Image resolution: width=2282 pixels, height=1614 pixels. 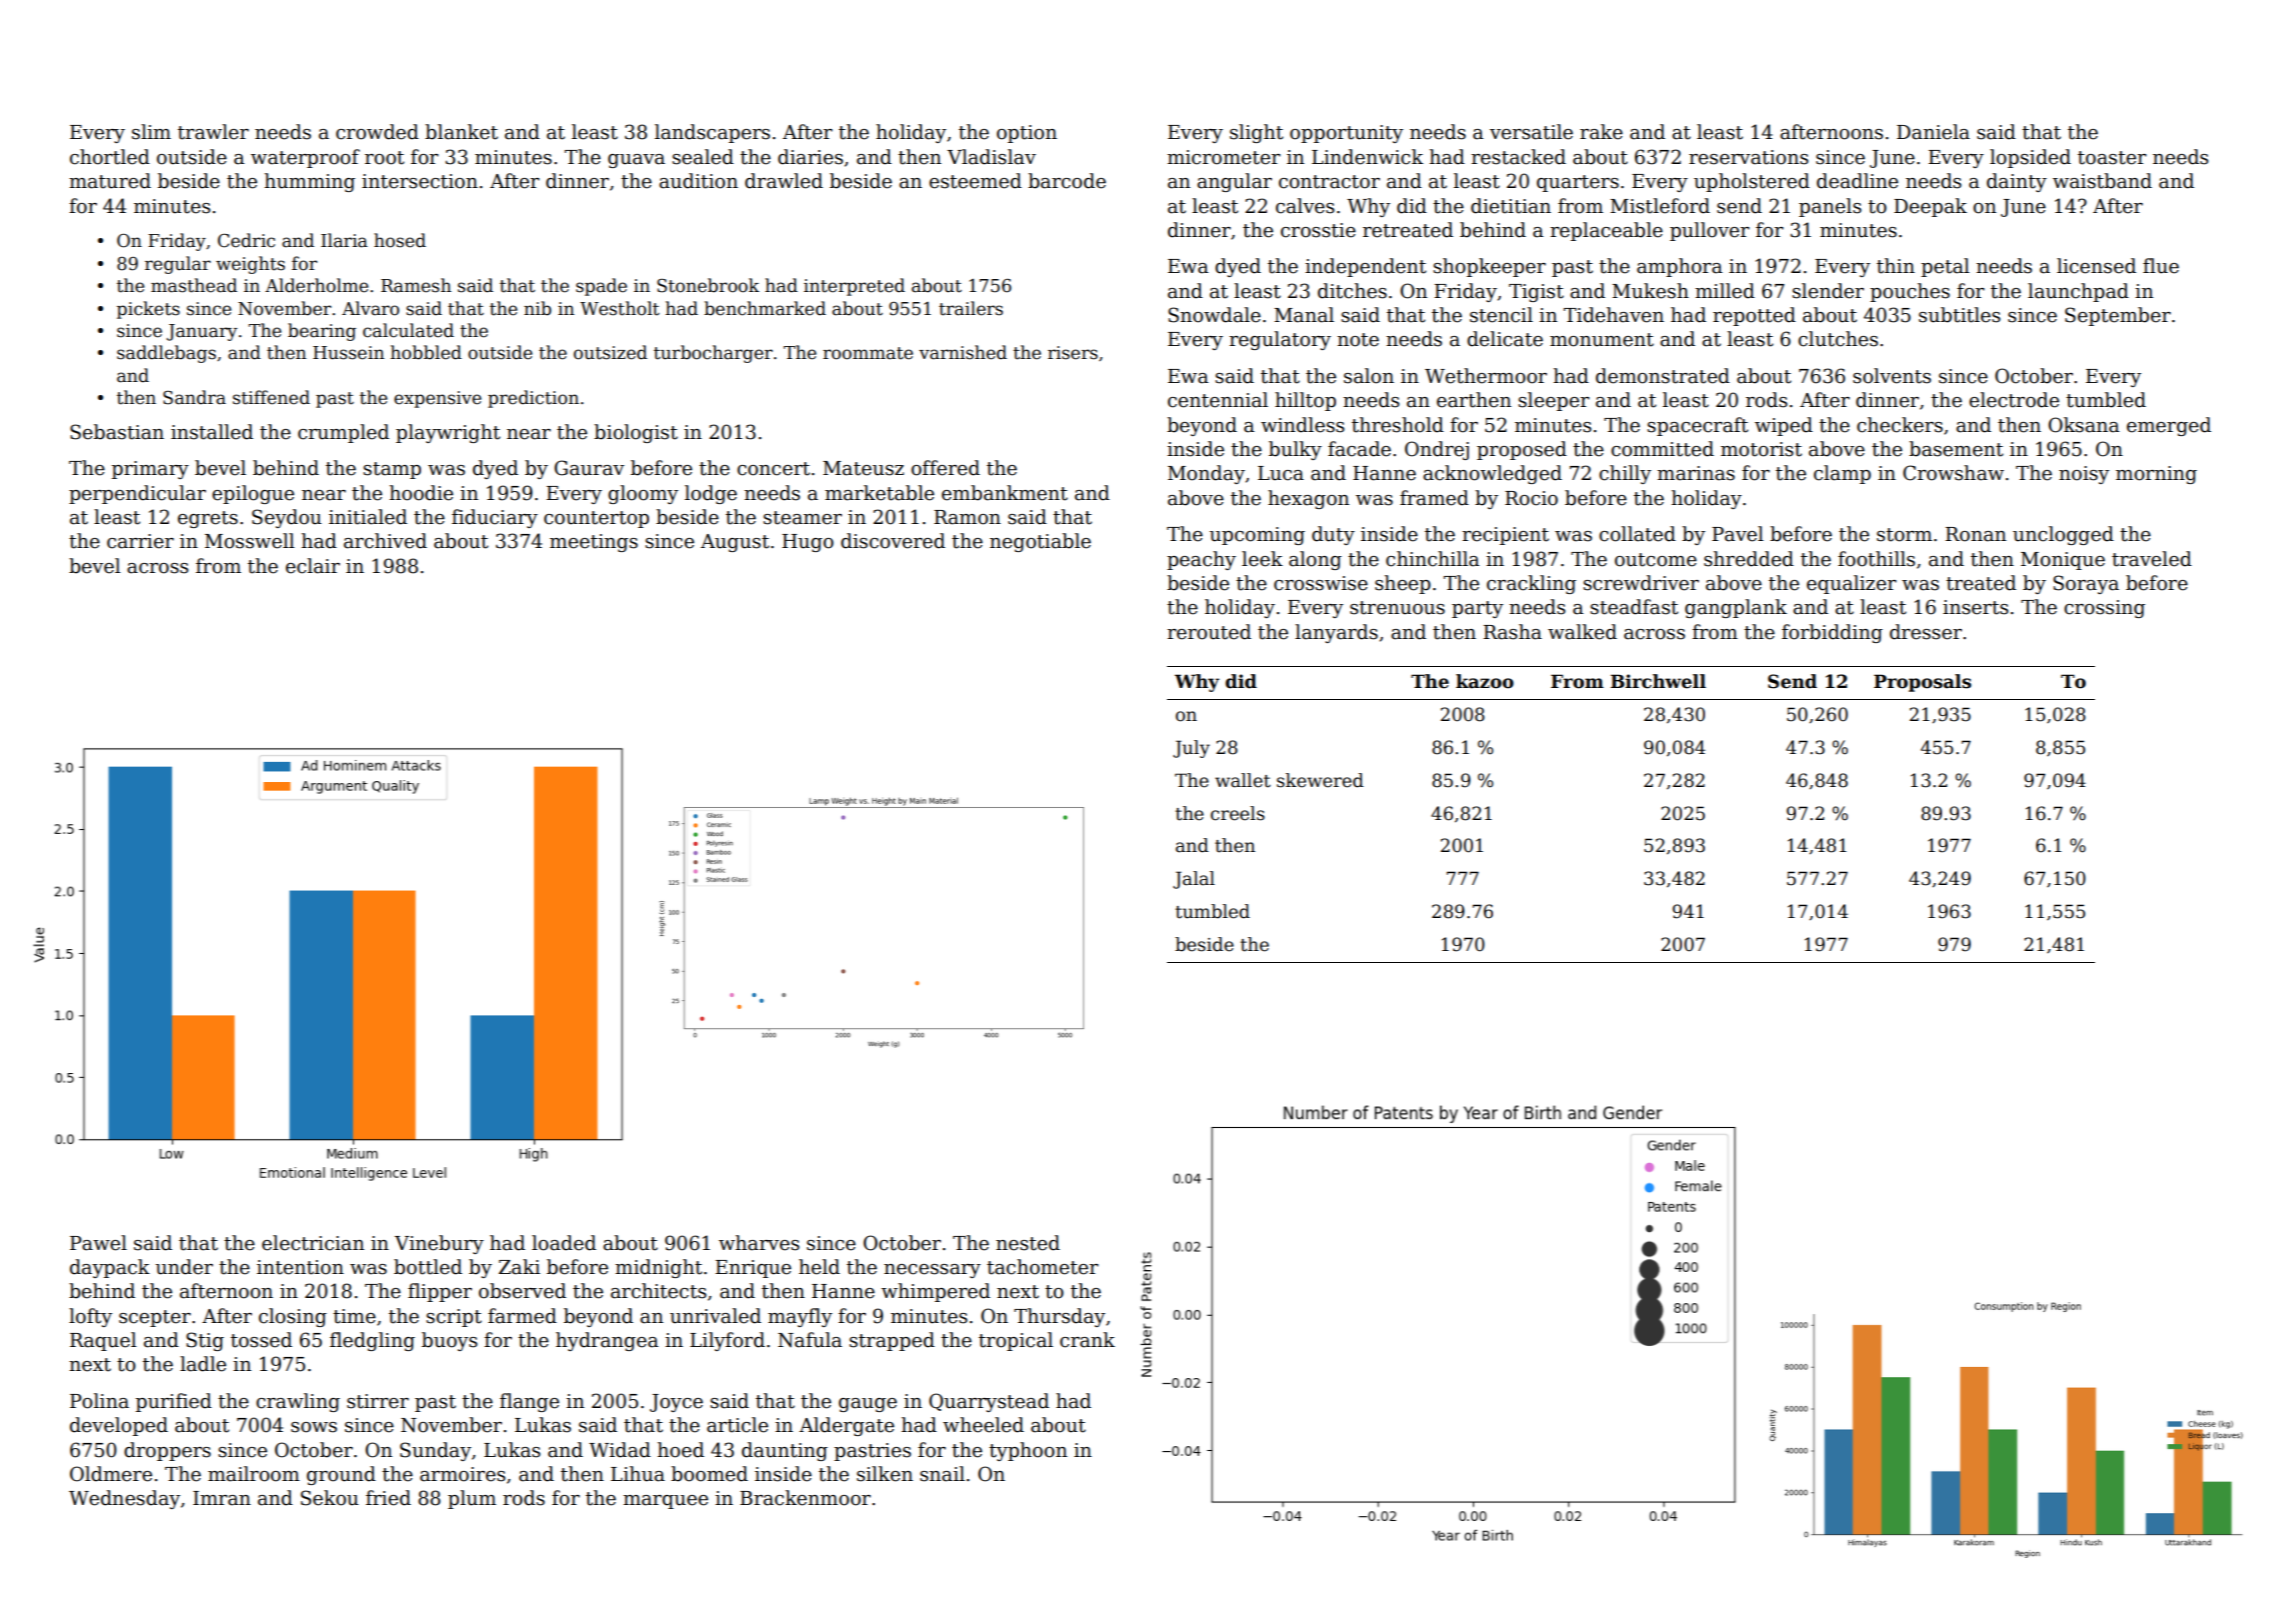 What do you see at coordinates (2014, 400) in the image?
I see `electrode` at bounding box center [2014, 400].
